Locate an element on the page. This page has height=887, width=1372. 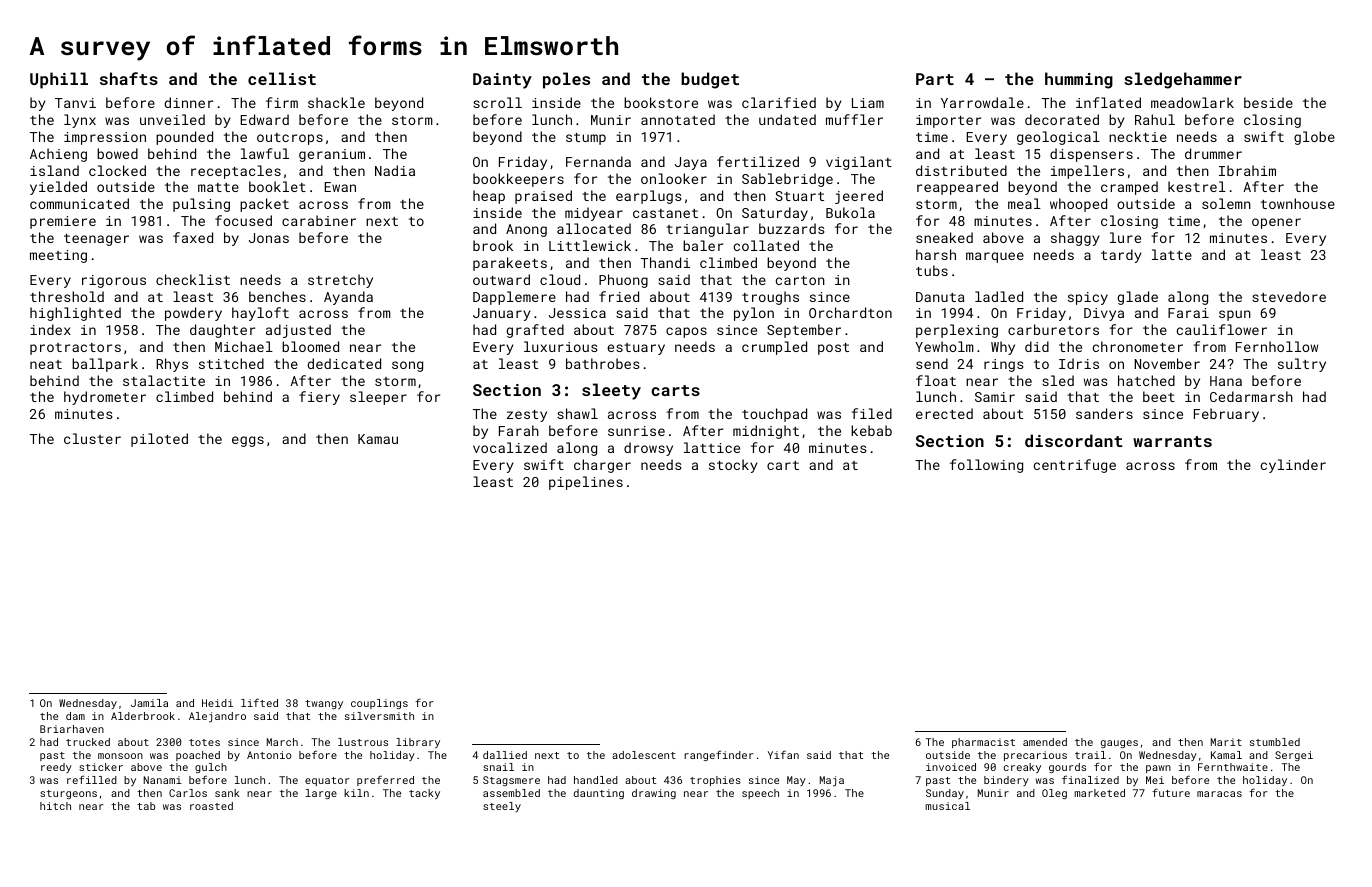
cellist is located at coordinates (282, 78).
